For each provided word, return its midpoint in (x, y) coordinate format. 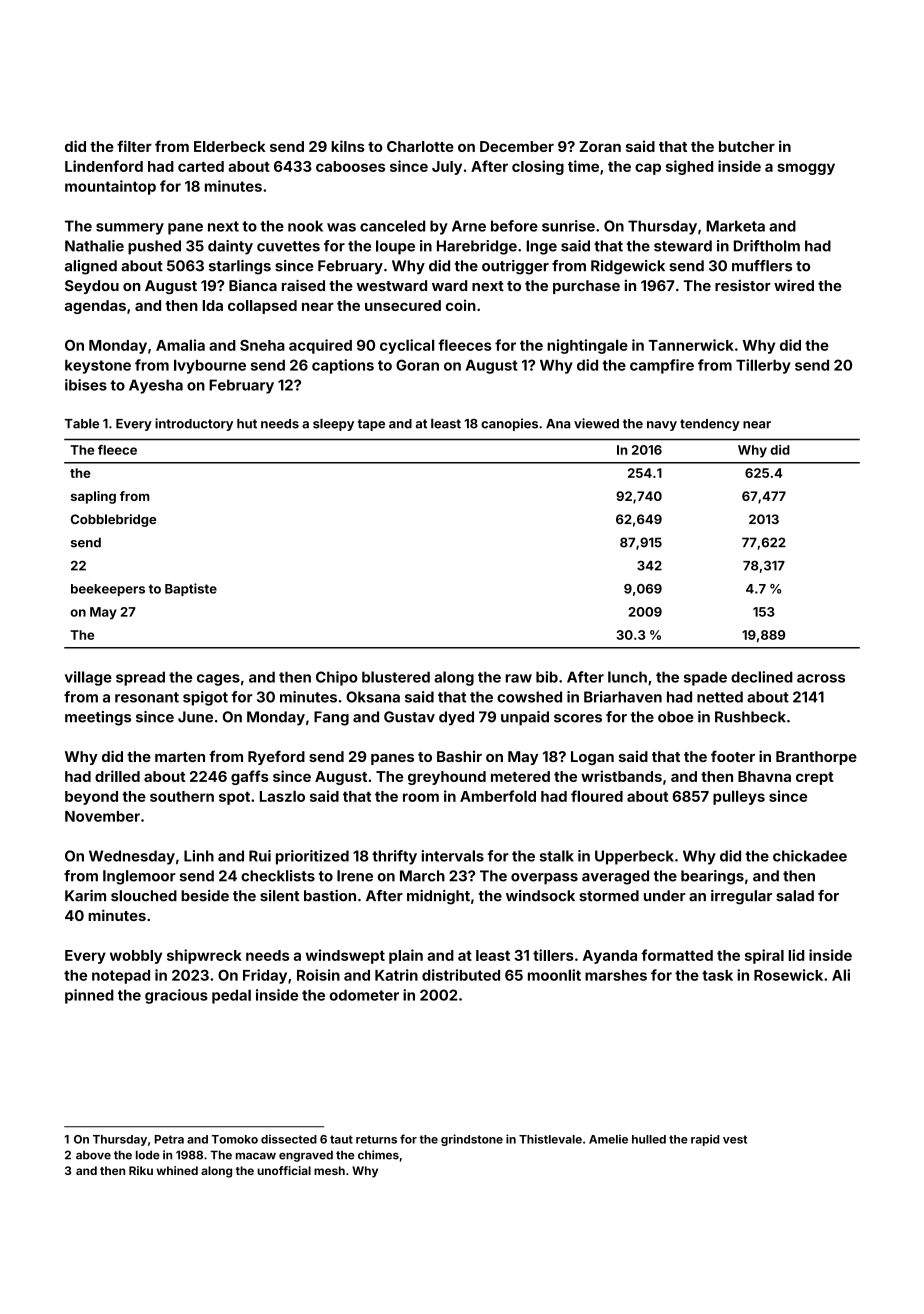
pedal (231, 996)
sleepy (333, 424)
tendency (710, 425)
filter (134, 146)
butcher (747, 146)
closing (538, 167)
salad (795, 896)
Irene (355, 876)
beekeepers (108, 590)
